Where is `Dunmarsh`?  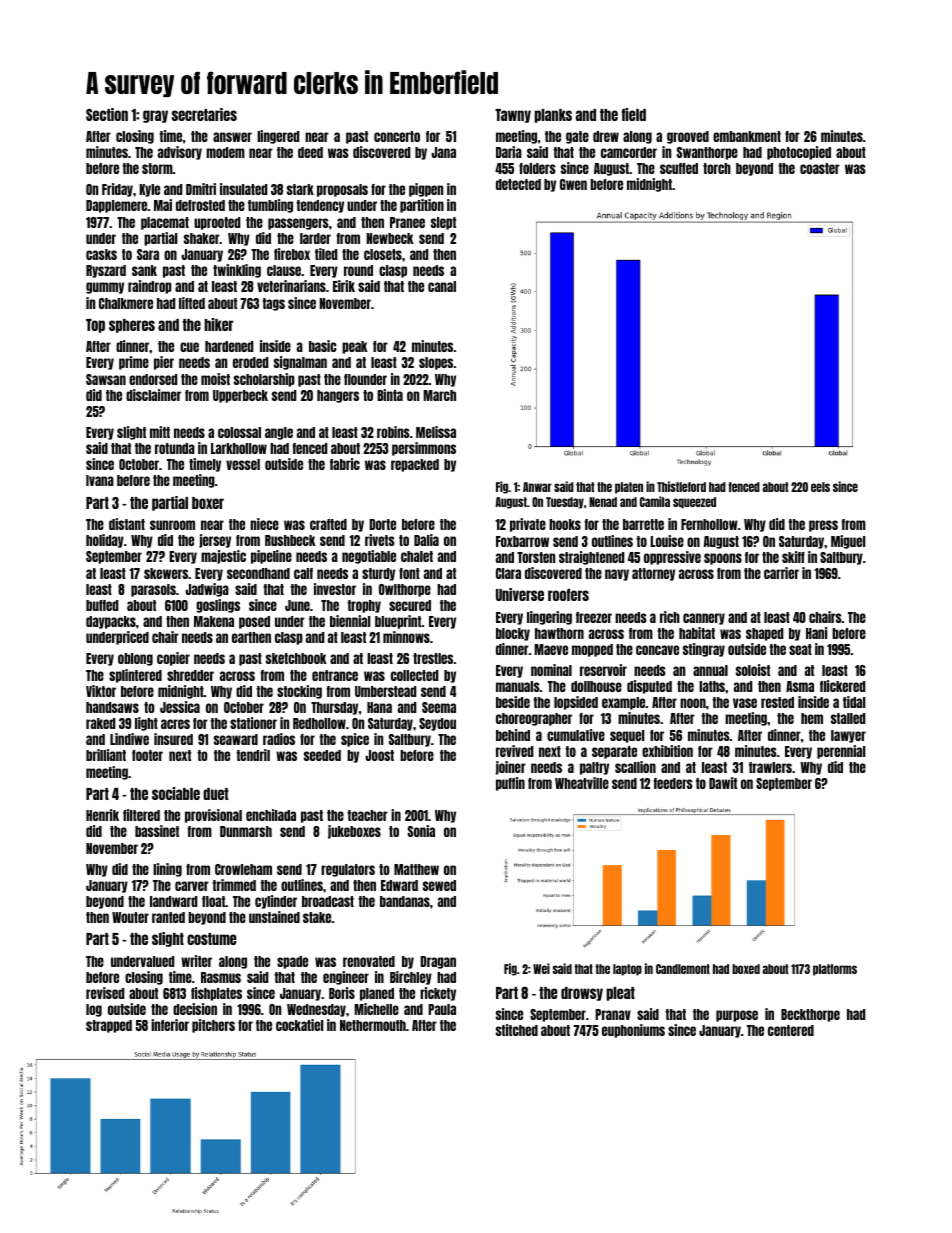 Dunmarsh is located at coordinates (246, 831).
